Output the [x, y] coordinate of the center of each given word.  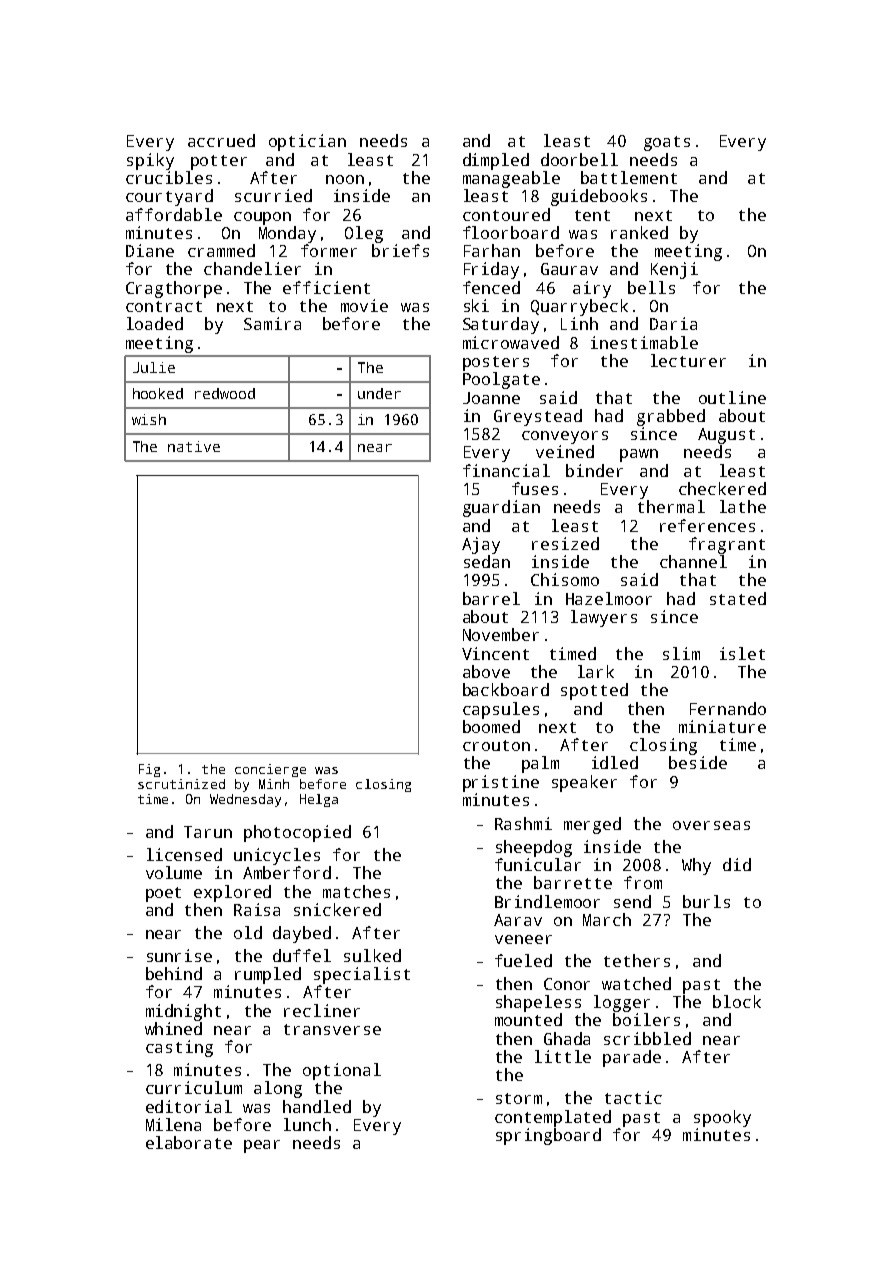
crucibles [169, 177]
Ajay [481, 545]
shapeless [538, 1003]
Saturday [501, 325]
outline [732, 397]
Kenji [674, 270]
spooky [722, 1118]
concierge [270, 770]
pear [262, 1146]
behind [174, 973]
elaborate [189, 1142]
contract [164, 306]
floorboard [511, 232]
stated [738, 598]
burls [706, 901]
